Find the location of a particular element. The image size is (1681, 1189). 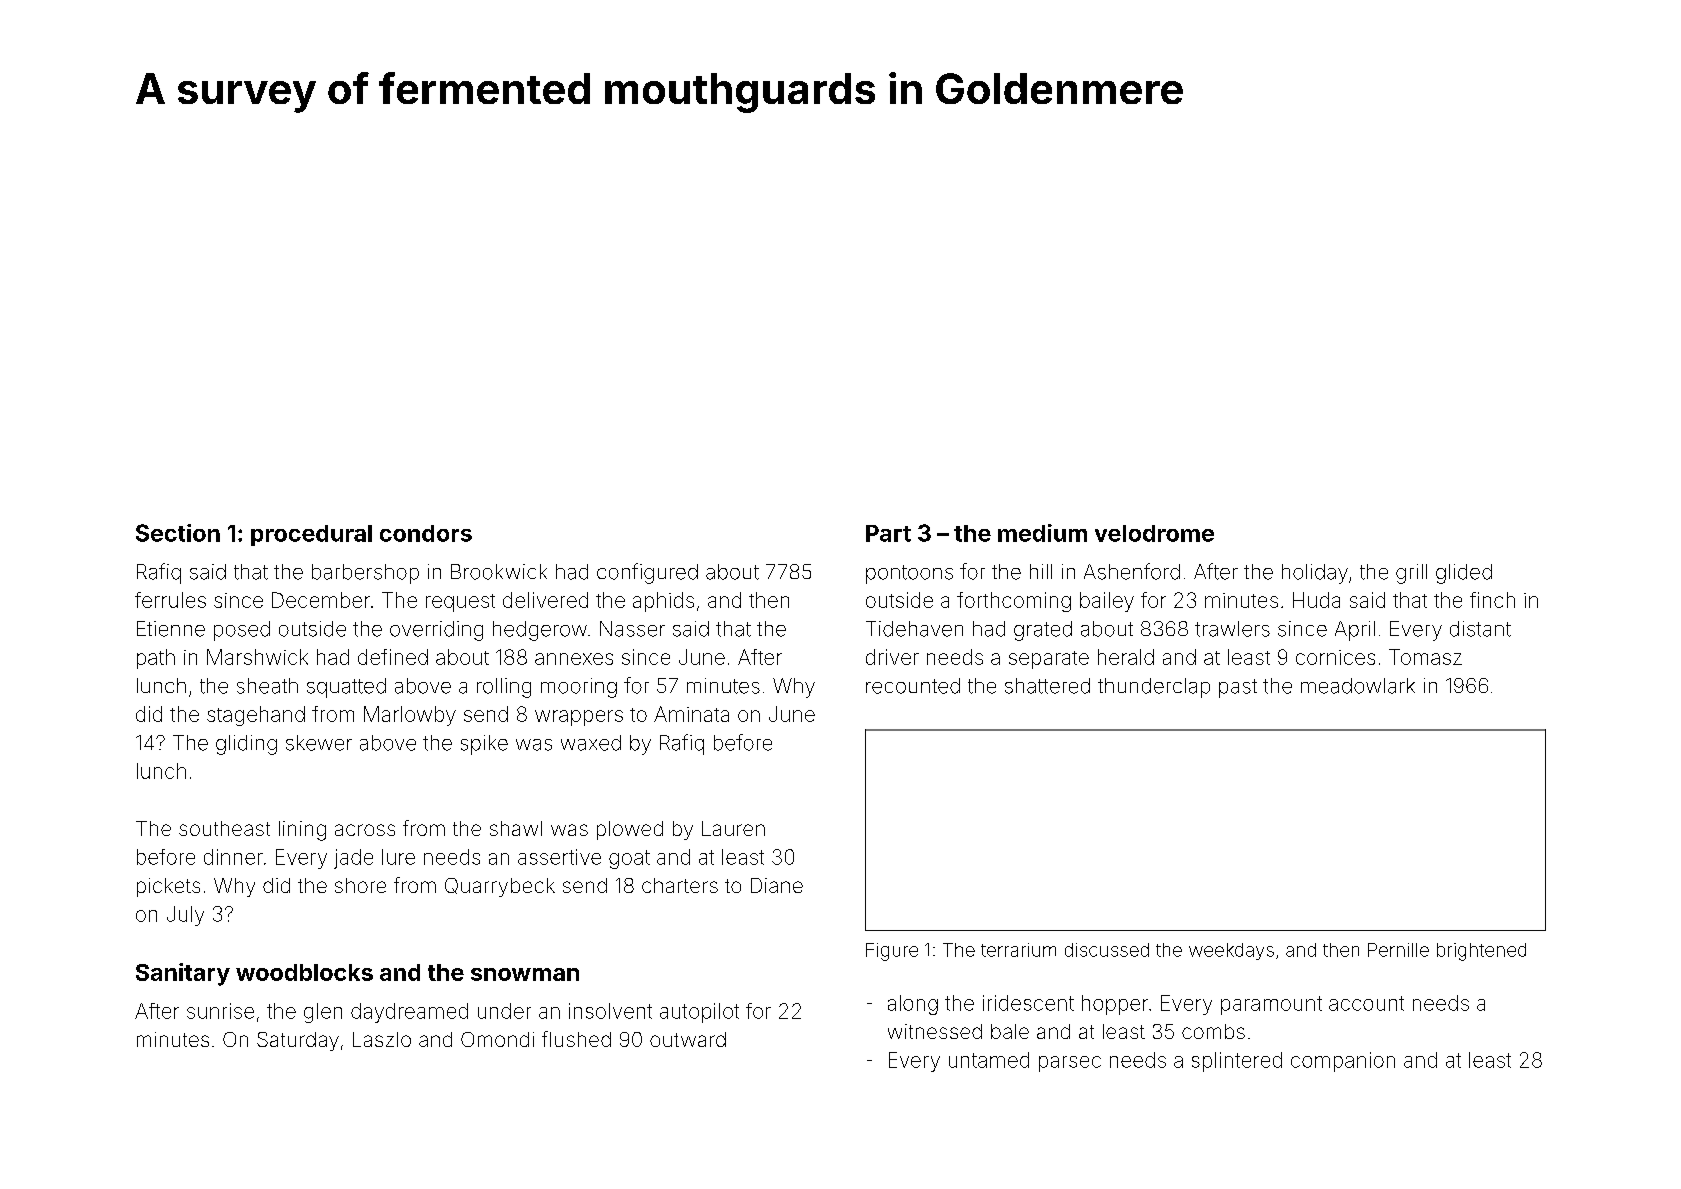

parsec is located at coordinates (1070, 1064).
